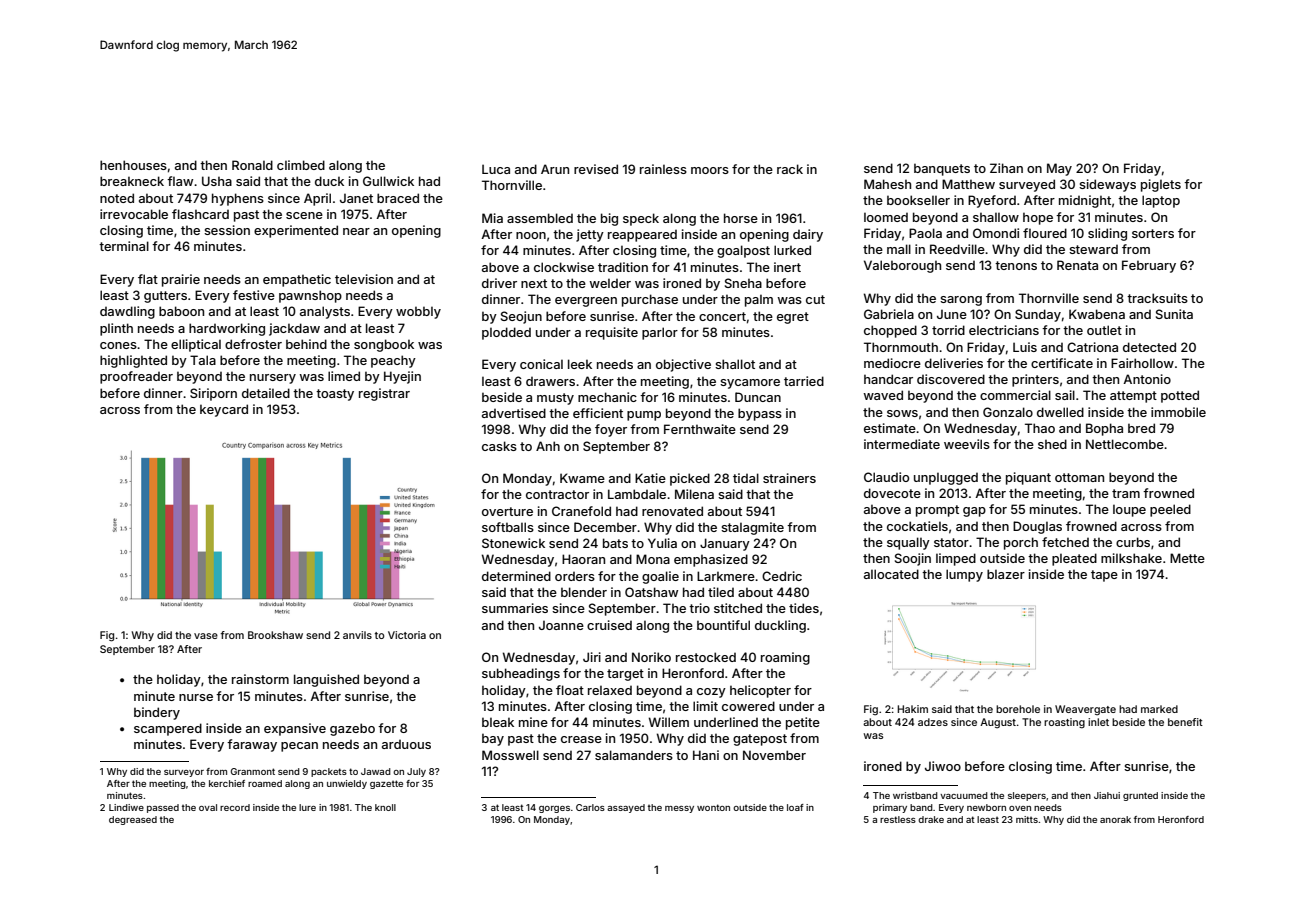 This page has height=924, width=1308. What do you see at coordinates (168, 729) in the page?
I see `scampered` at bounding box center [168, 729].
